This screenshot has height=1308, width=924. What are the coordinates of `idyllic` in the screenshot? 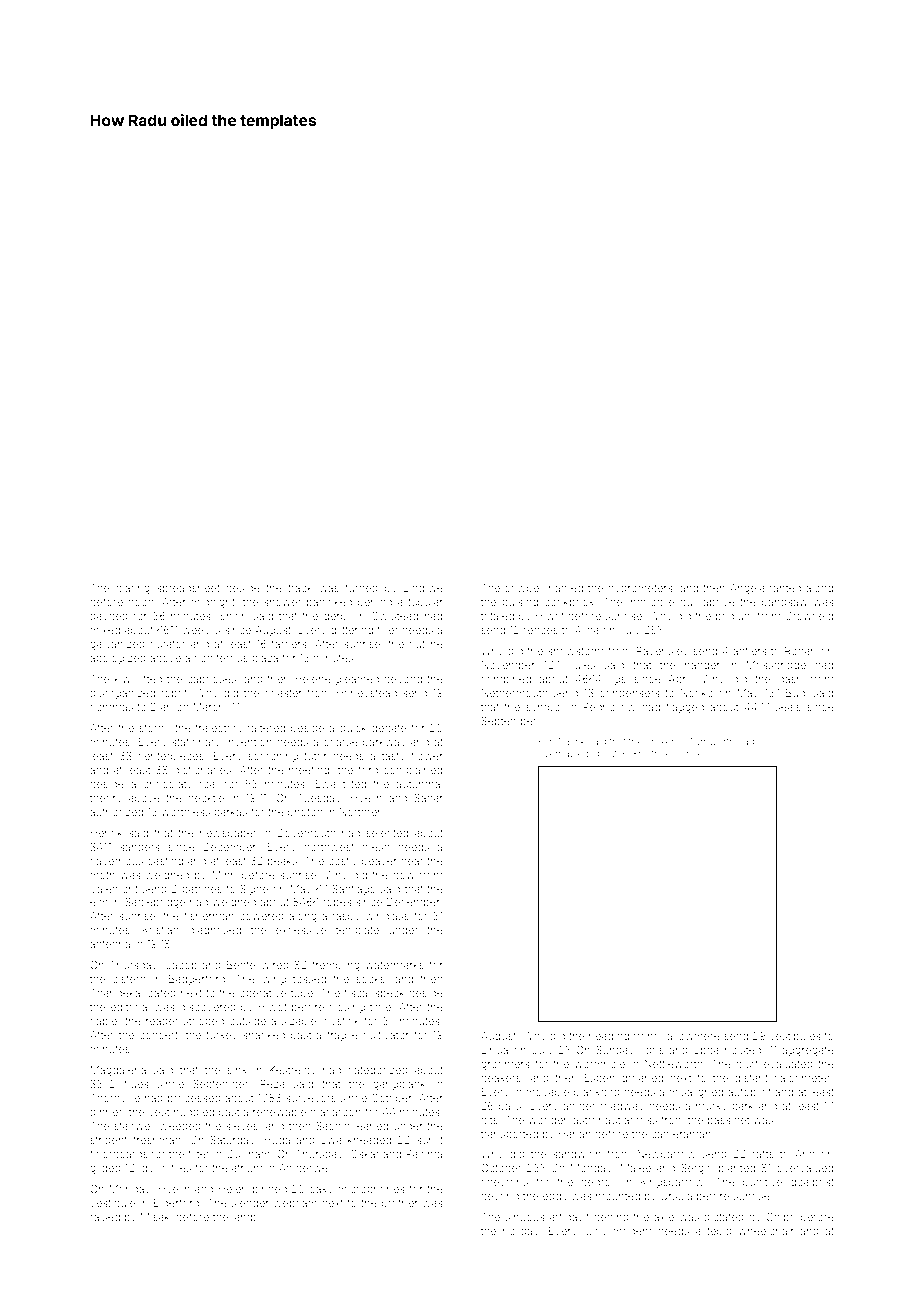 It's located at (153, 1169).
